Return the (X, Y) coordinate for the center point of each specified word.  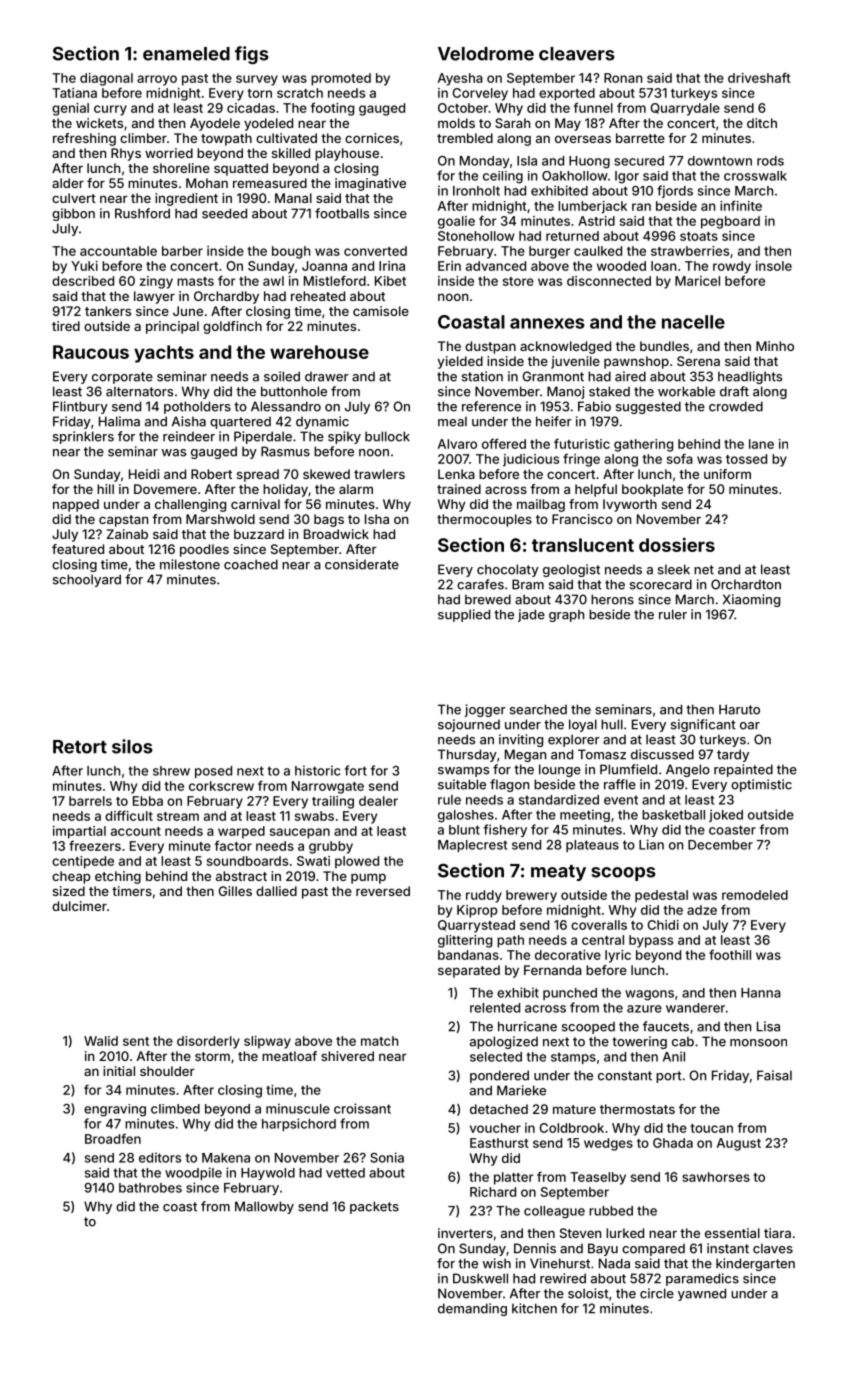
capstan (123, 521)
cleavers (577, 54)
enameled (186, 54)
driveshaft (759, 77)
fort (355, 770)
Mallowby (264, 1207)
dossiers (677, 544)
